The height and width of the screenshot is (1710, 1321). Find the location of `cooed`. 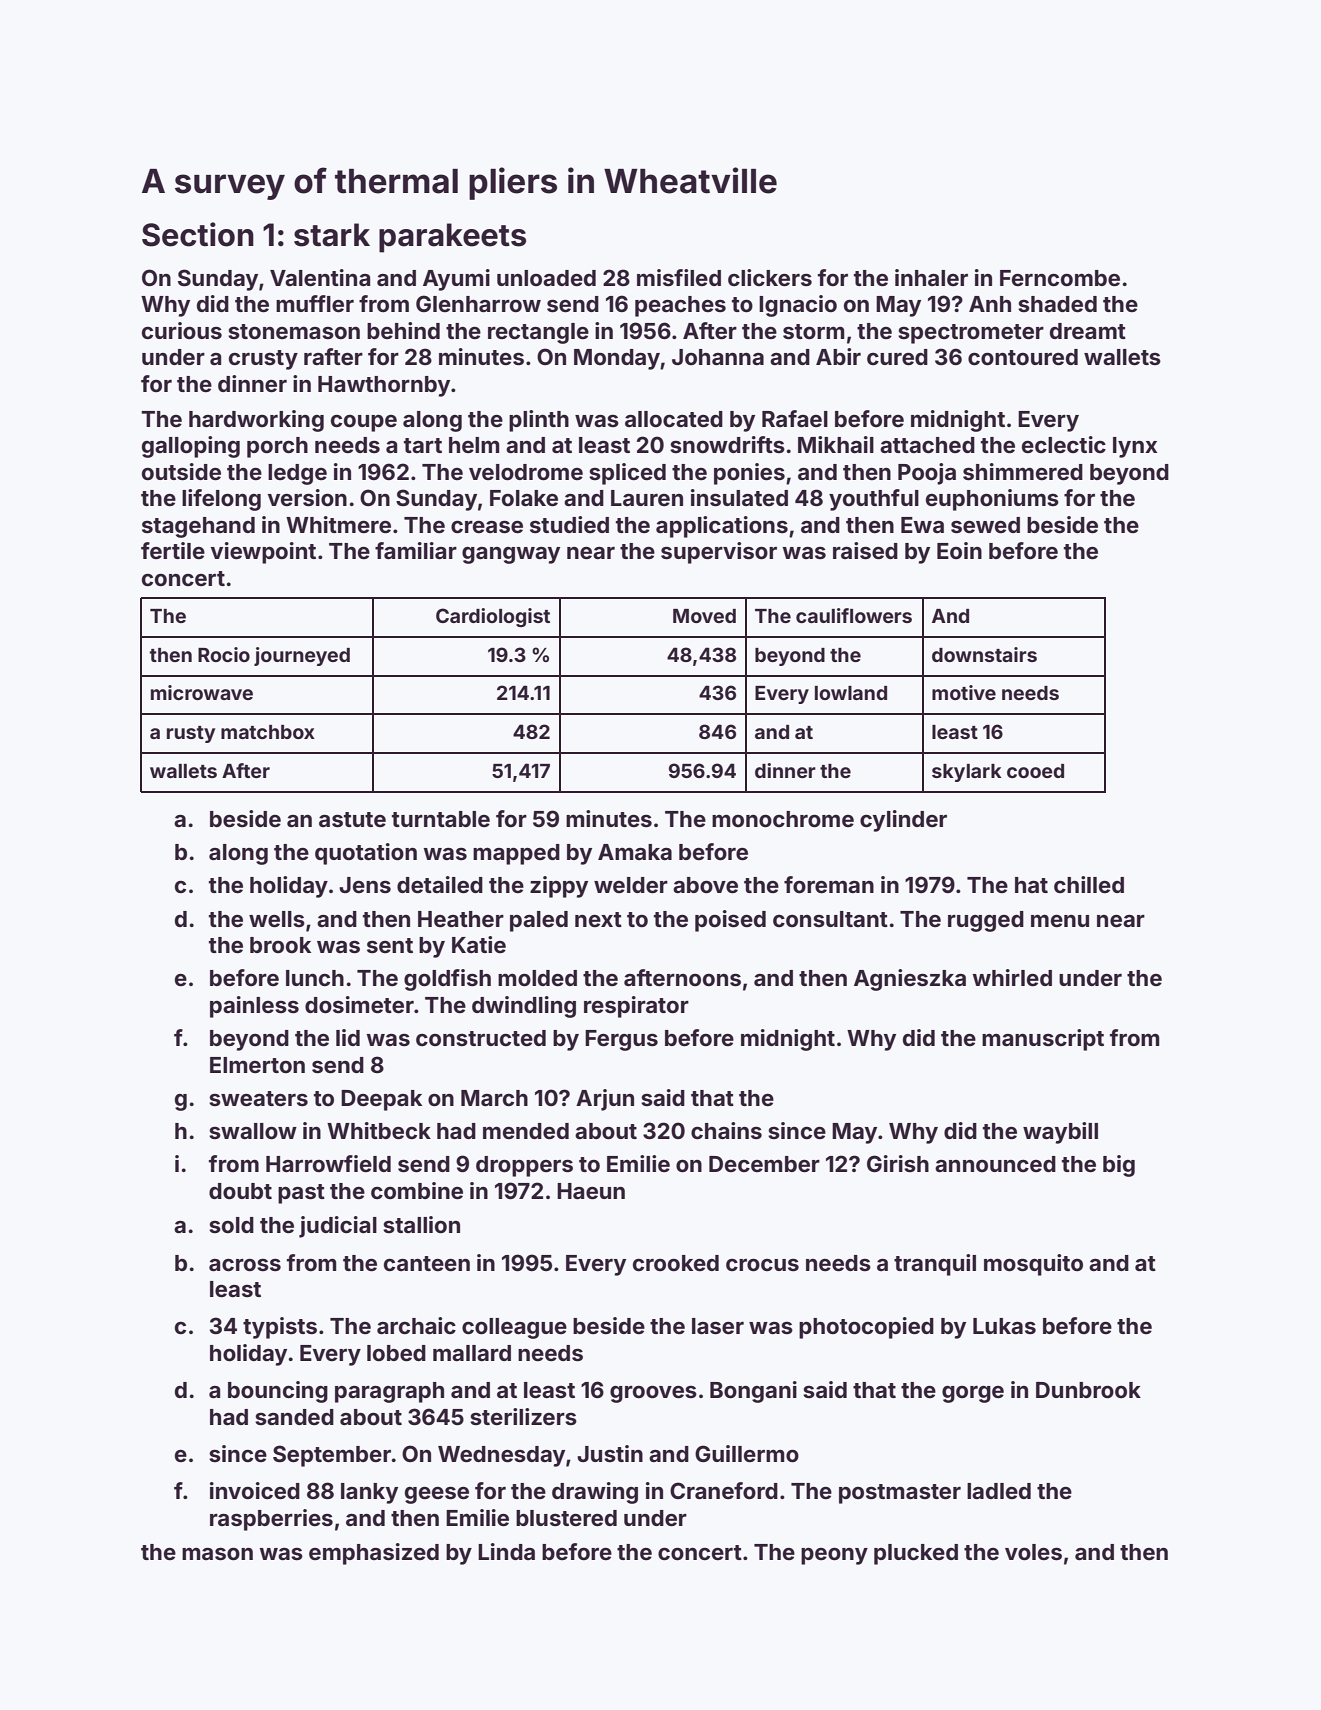

cooed is located at coordinates (1035, 771).
